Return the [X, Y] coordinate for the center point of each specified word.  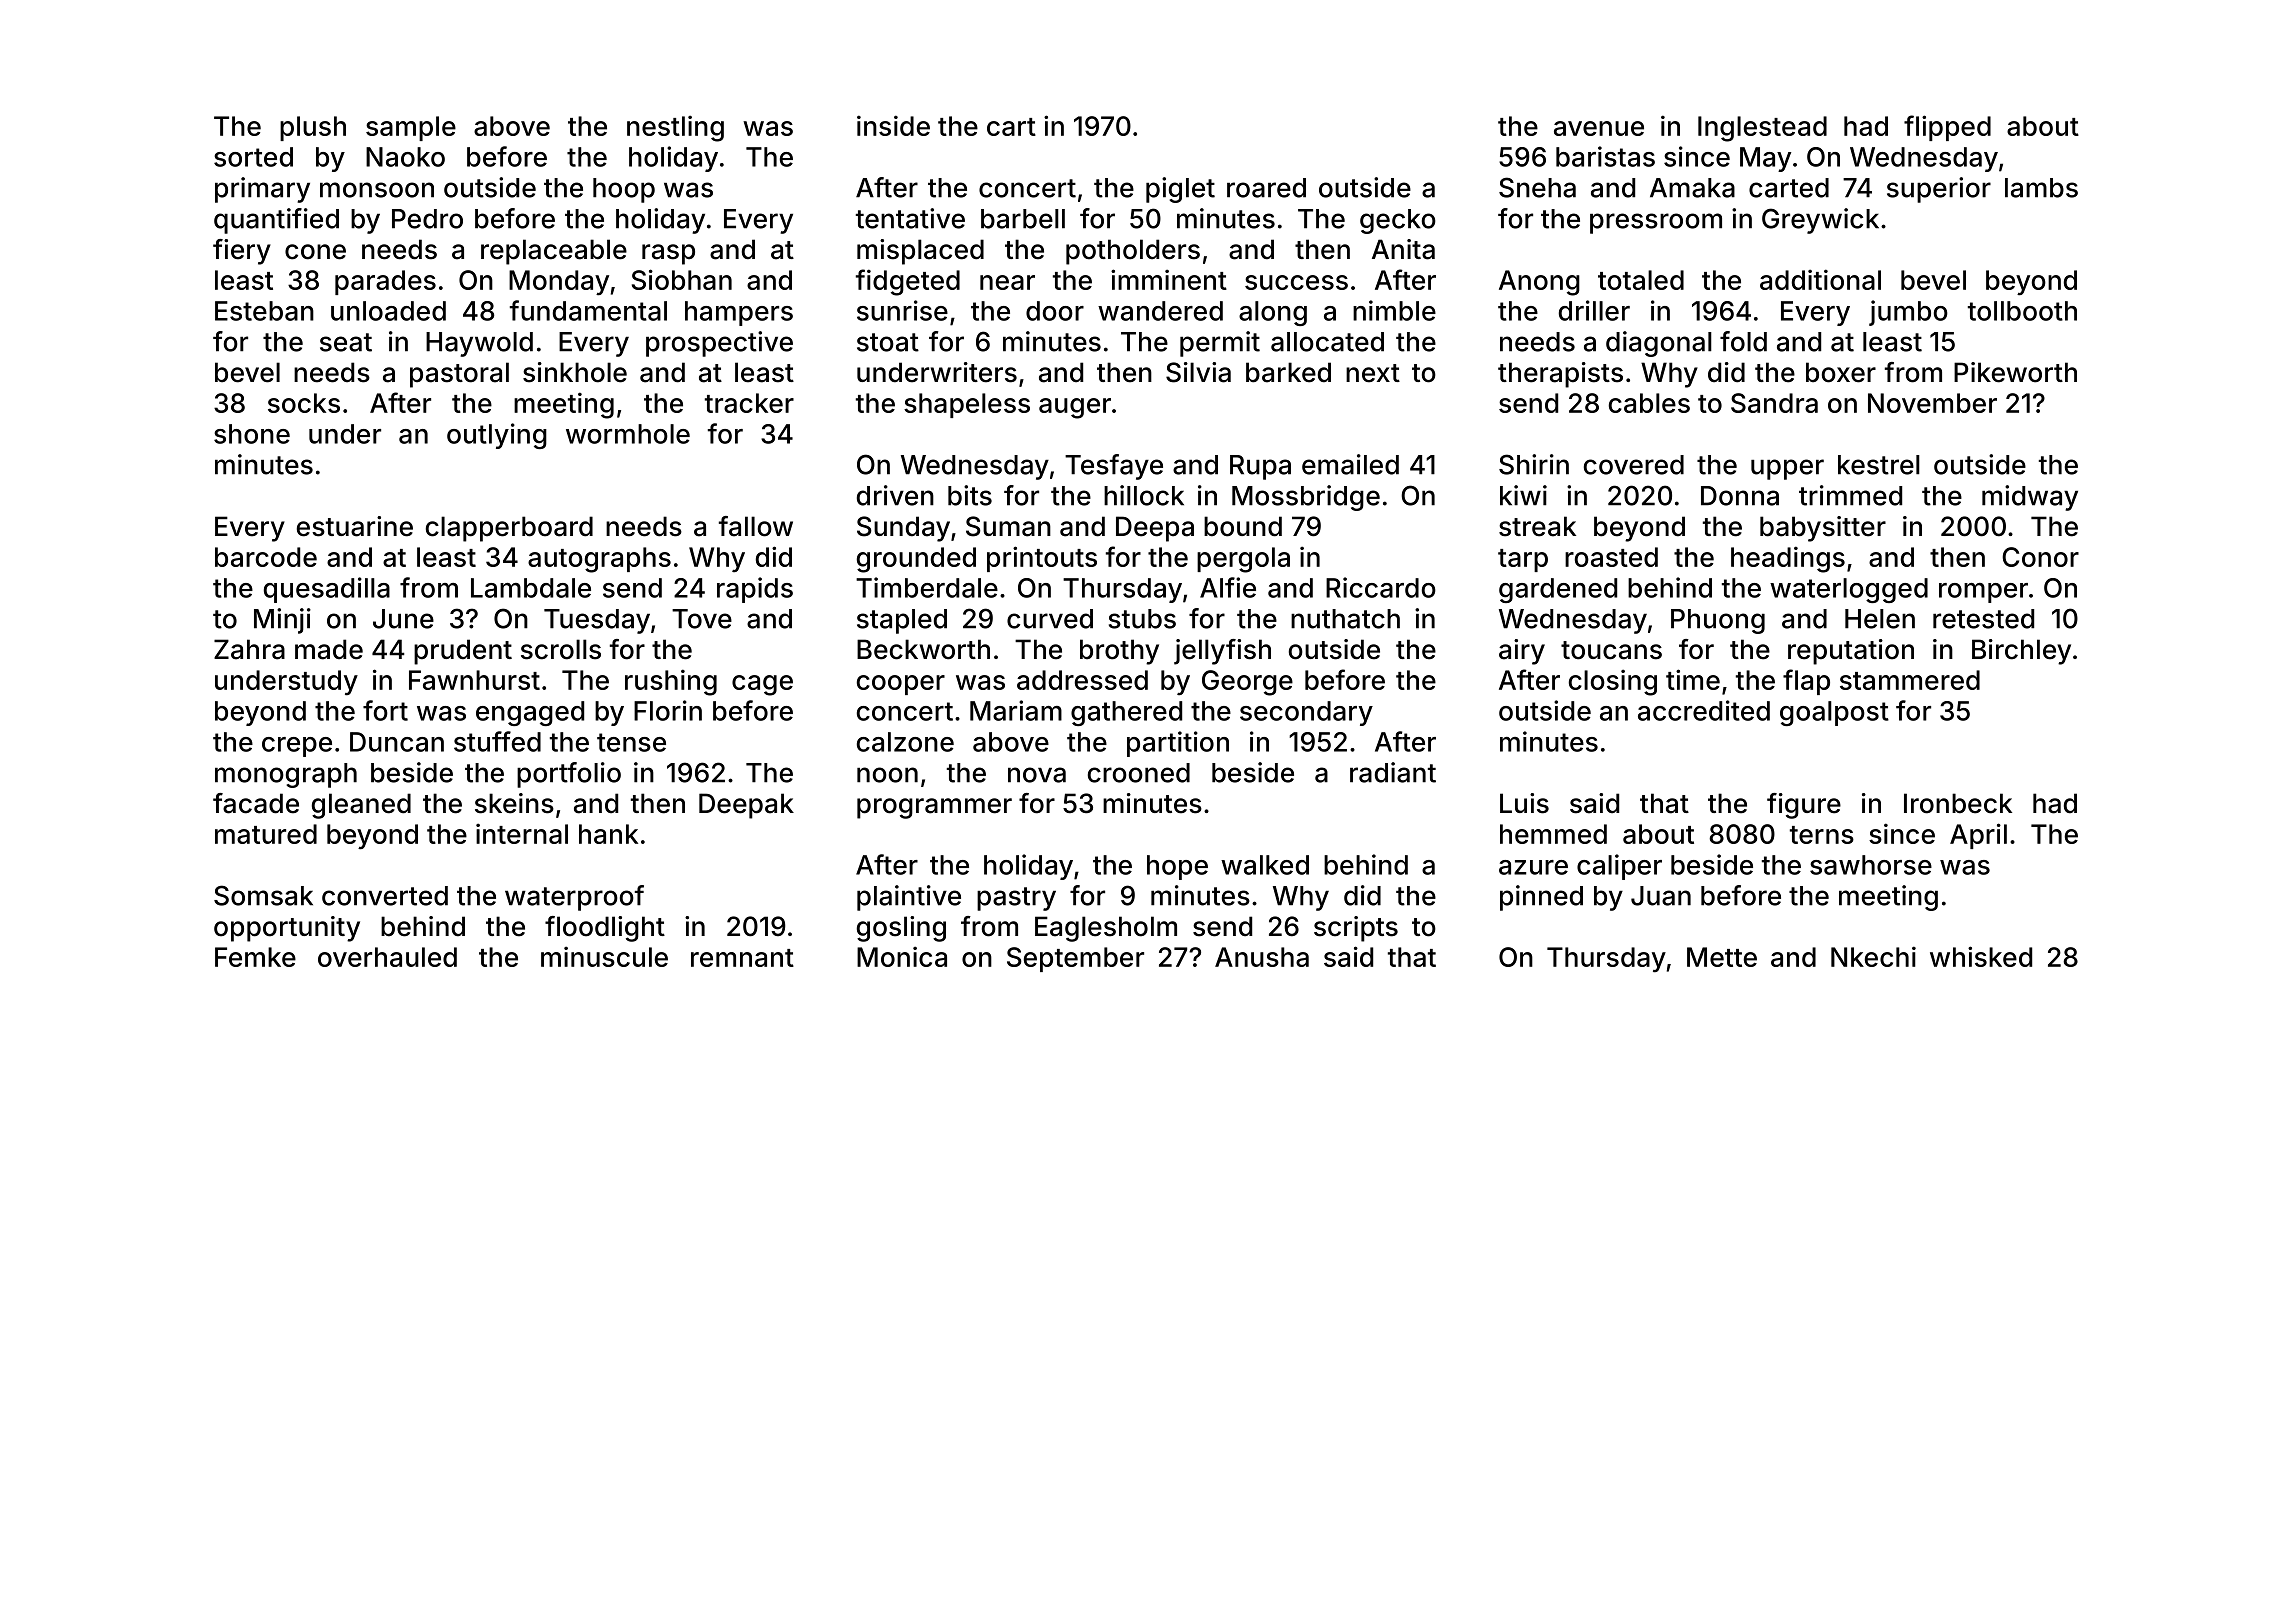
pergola [1243, 560]
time [1693, 679]
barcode [266, 557]
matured [266, 834]
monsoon [377, 190]
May [1765, 159]
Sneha [1537, 187]
